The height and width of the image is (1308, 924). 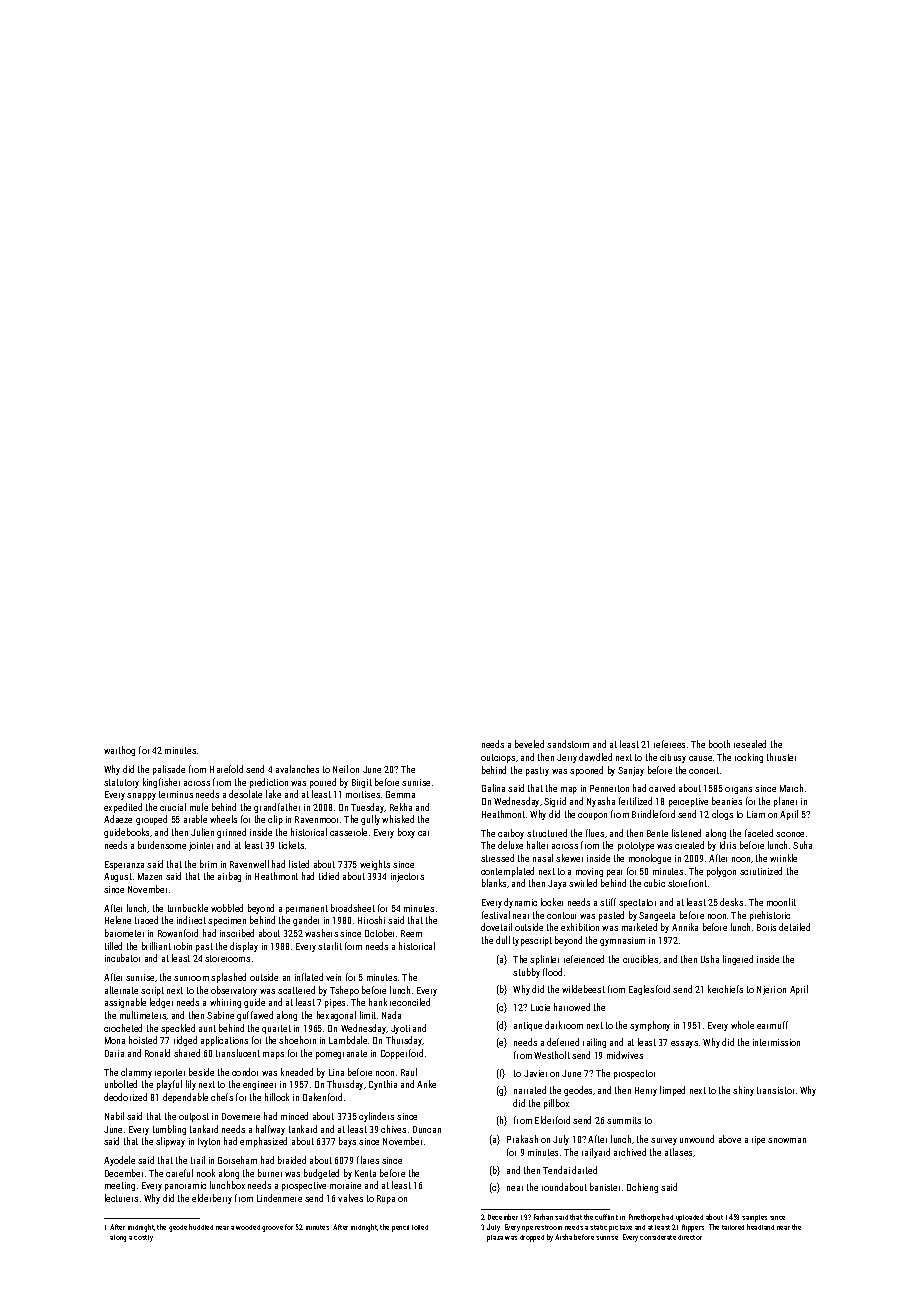 I want to click on Esperanza, so click(x=124, y=865).
